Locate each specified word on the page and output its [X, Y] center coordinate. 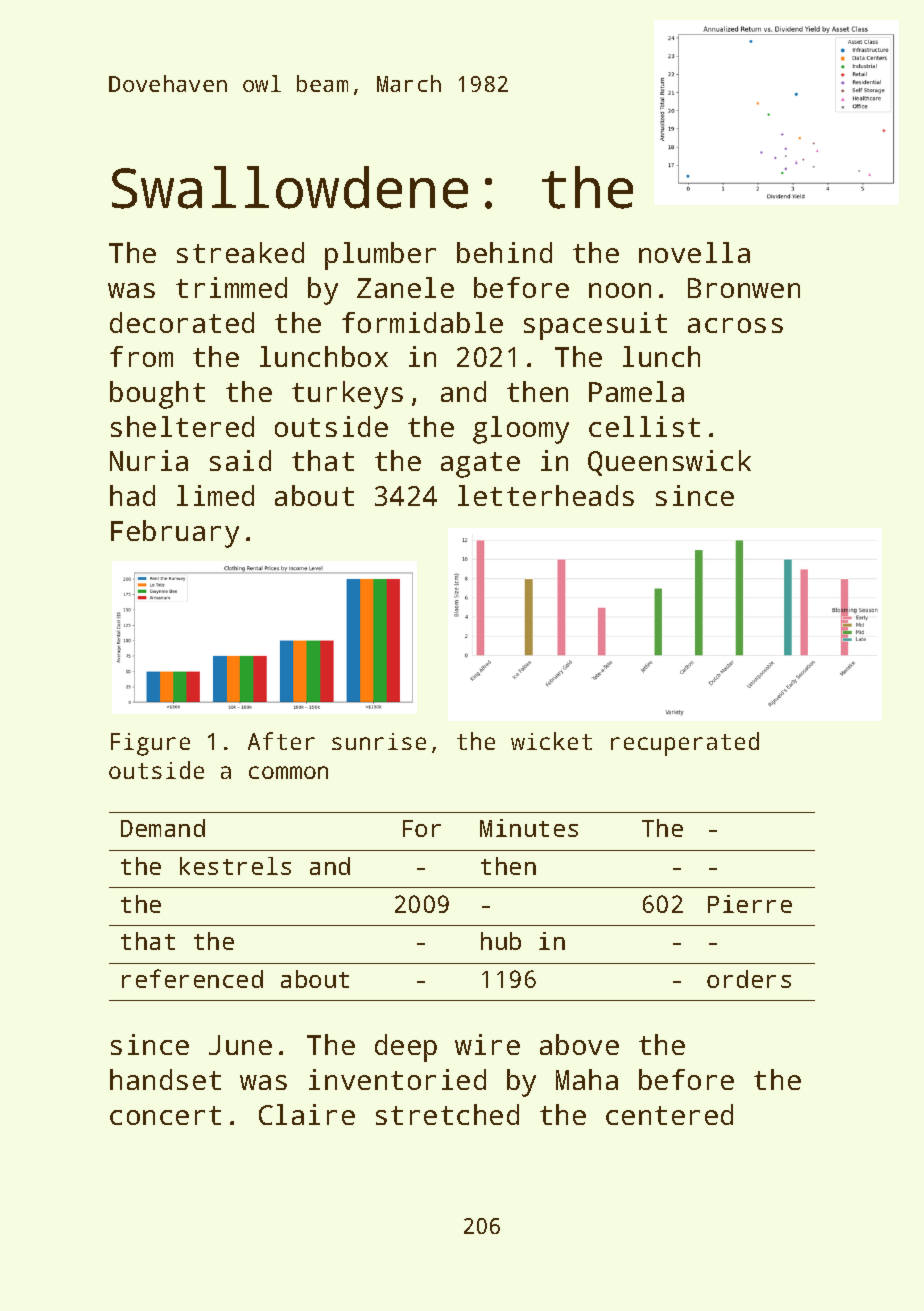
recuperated [685, 744]
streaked [240, 252]
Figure [150, 744]
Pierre [750, 904]
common [288, 772]
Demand [163, 828]
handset [165, 1079]
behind [504, 252]
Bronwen [744, 288]
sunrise [379, 741]
